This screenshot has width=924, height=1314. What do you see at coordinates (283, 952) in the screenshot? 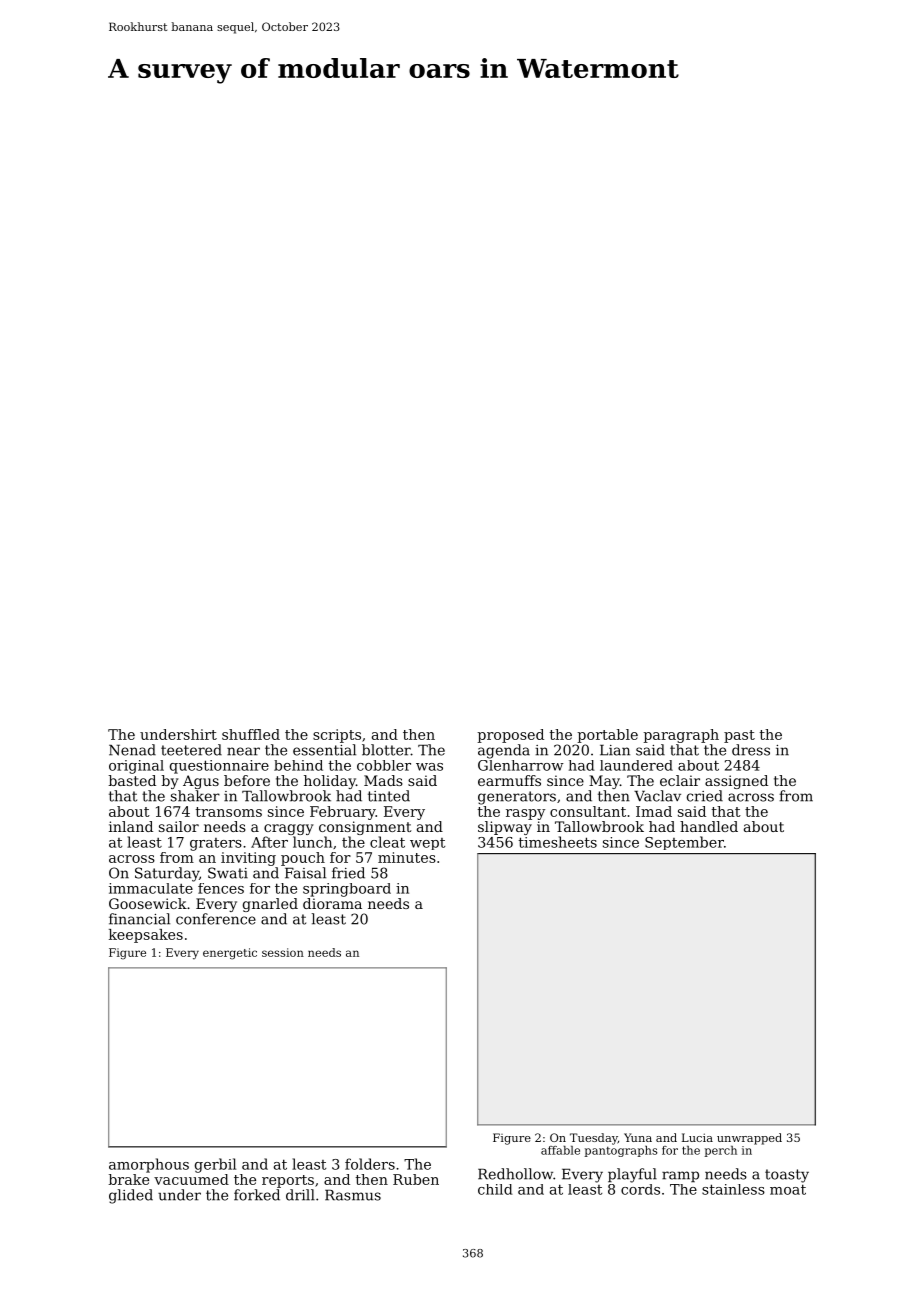
I see `session` at bounding box center [283, 952].
